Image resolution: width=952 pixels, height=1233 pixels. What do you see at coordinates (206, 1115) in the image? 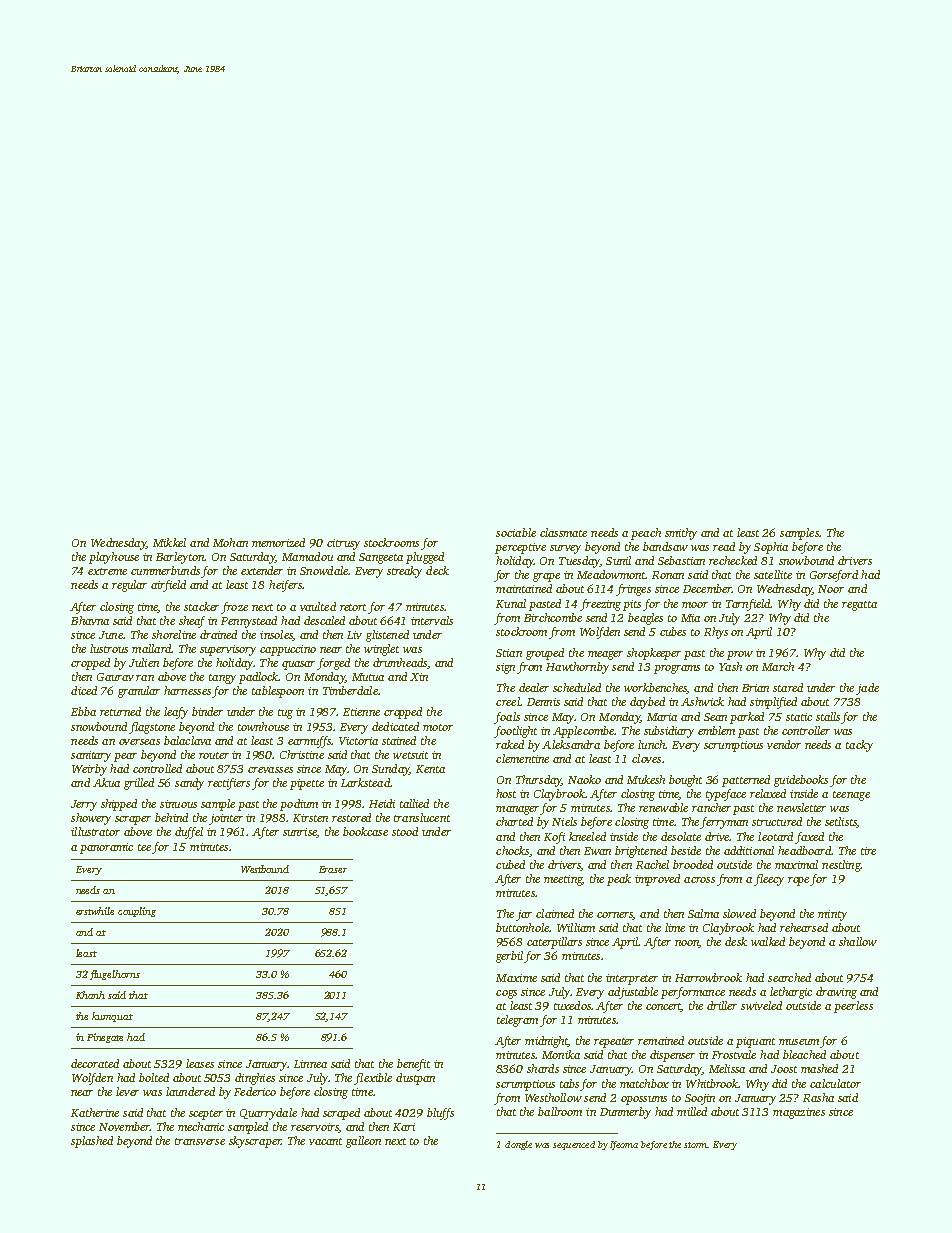
I see `scepter` at bounding box center [206, 1115].
